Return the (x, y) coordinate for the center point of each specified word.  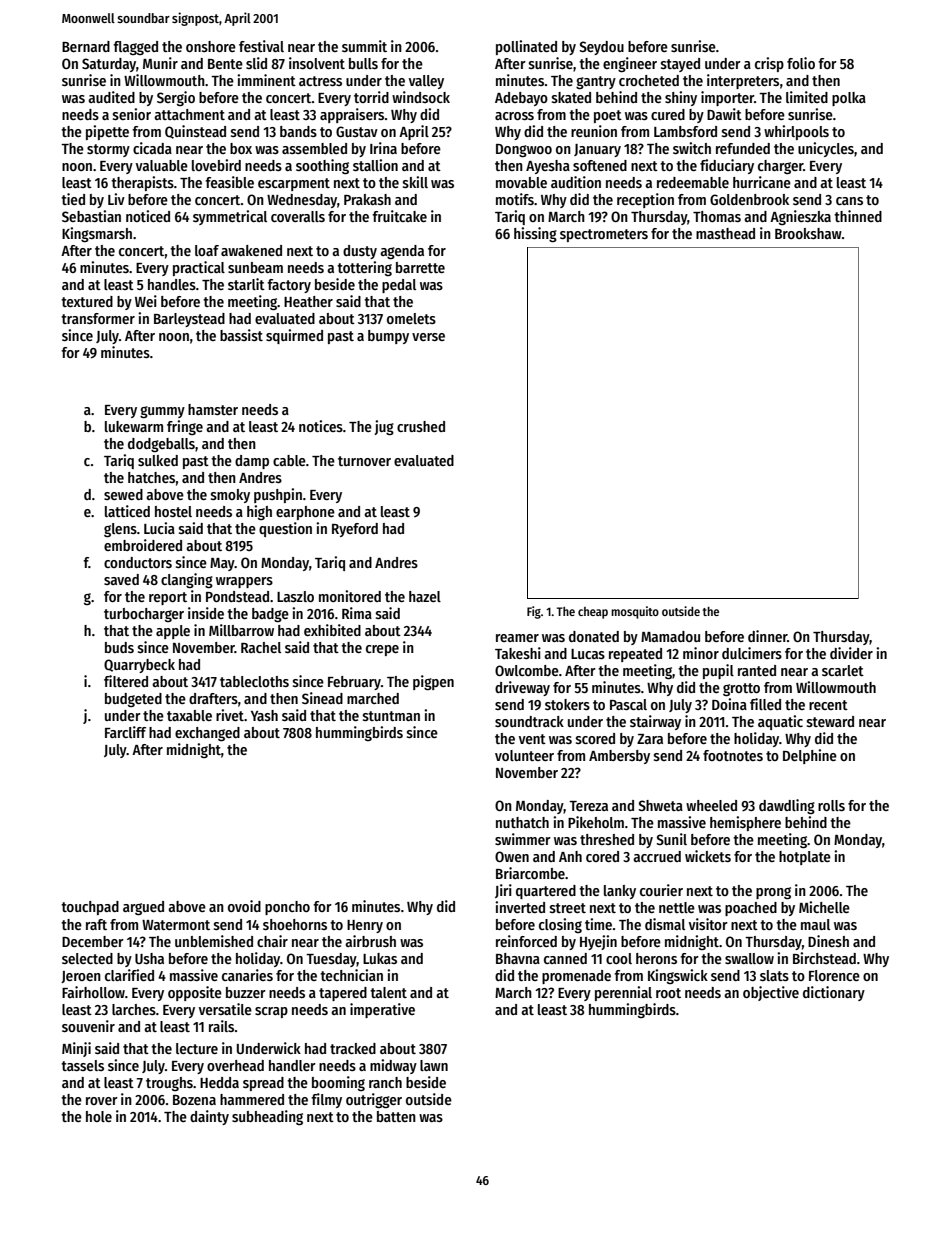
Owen (512, 856)
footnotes (733, 755)
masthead (725, 233)
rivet (230, 715)
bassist (241, 335)
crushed (421, 426)
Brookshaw (808, 233)
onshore (211, 46)
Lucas (588, 654)
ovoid (244, 906)
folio (801, 63)
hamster (213, 409)
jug (384, 427)
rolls (831, 805)
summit (364, 46)
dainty (209, 1117)
